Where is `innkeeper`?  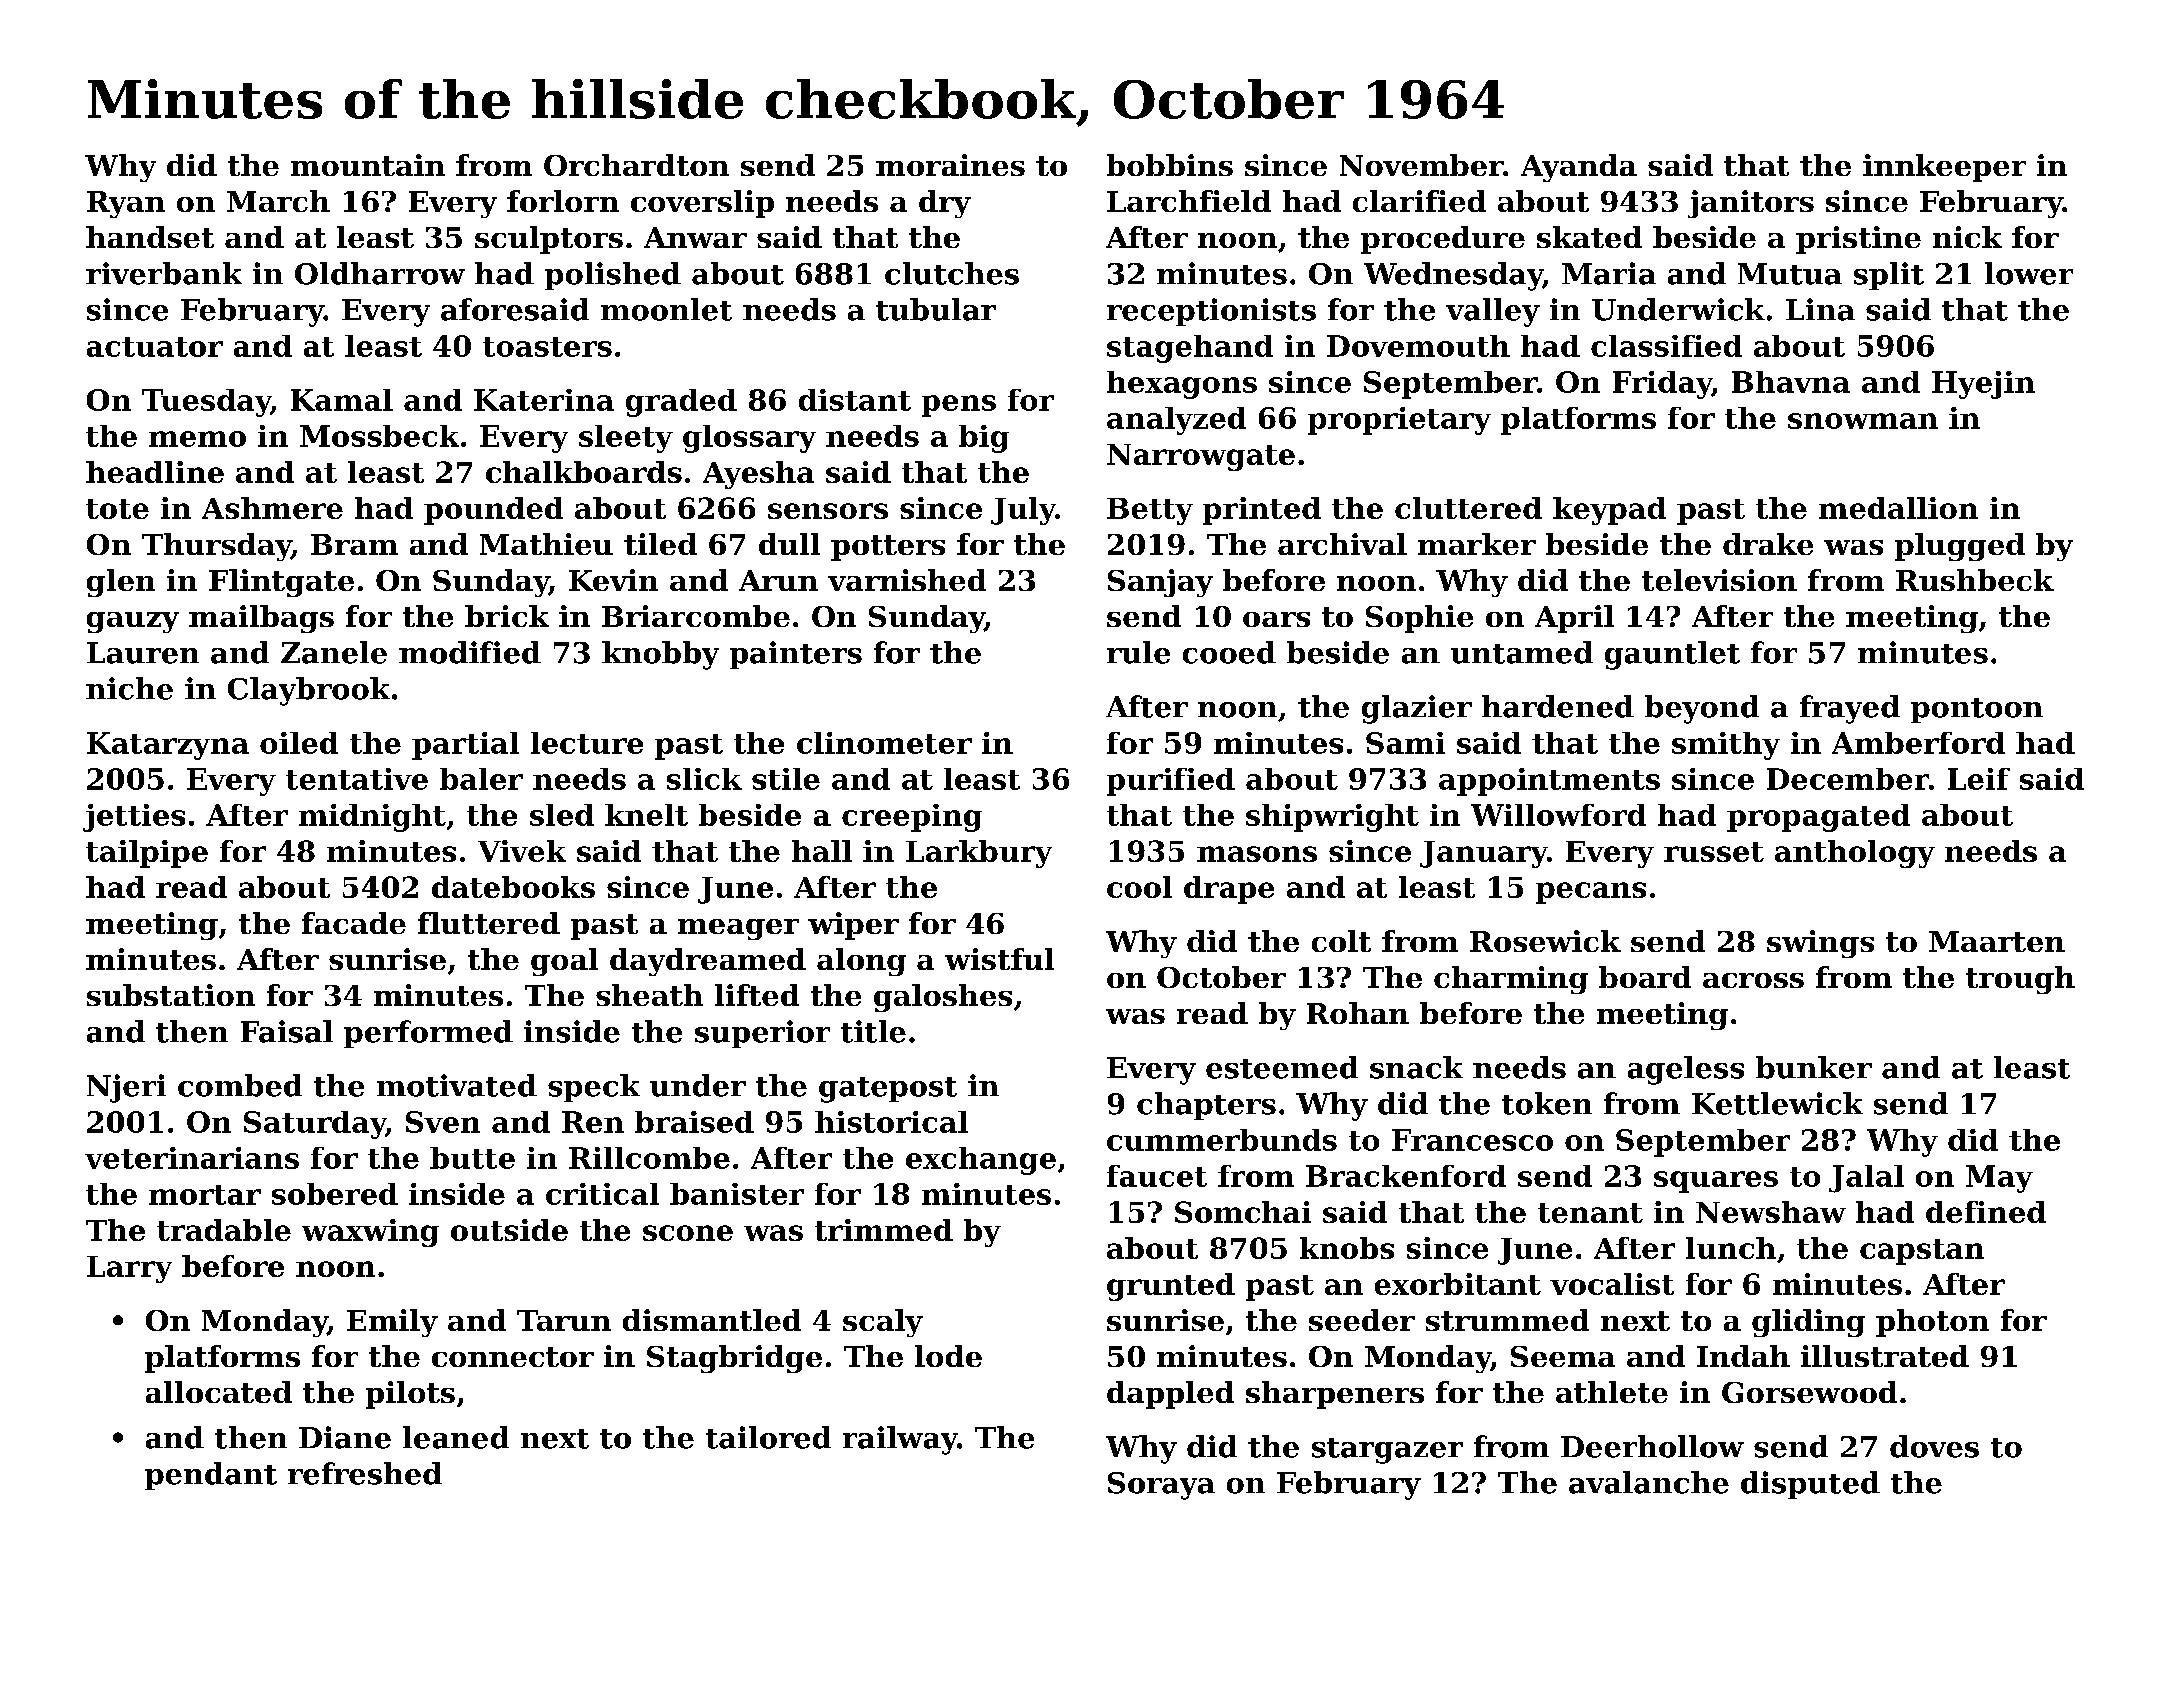 innkeeper is located at coordinates (1944, 168).
